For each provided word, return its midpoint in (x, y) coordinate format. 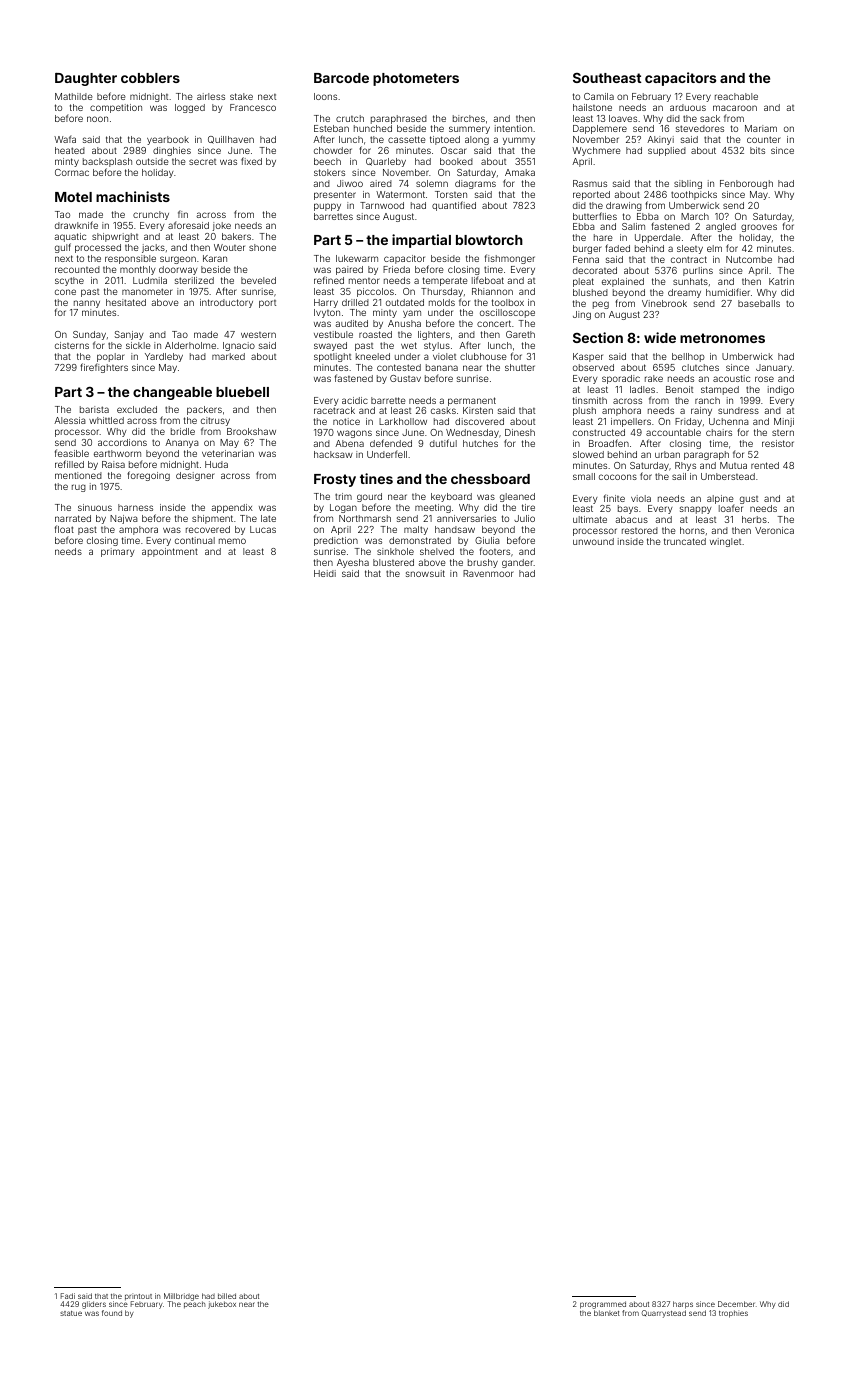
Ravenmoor (488, 573)
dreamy (684, 293)
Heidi (325, 573)
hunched (373, 128)
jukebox (222, 1305)
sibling (688, 184)
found (112, 1313)
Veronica (774, 530)
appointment (170, 552)
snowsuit (425, 573)
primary (118, 552)
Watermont (400, 194)
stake (241, 96)
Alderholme (190, 345)
